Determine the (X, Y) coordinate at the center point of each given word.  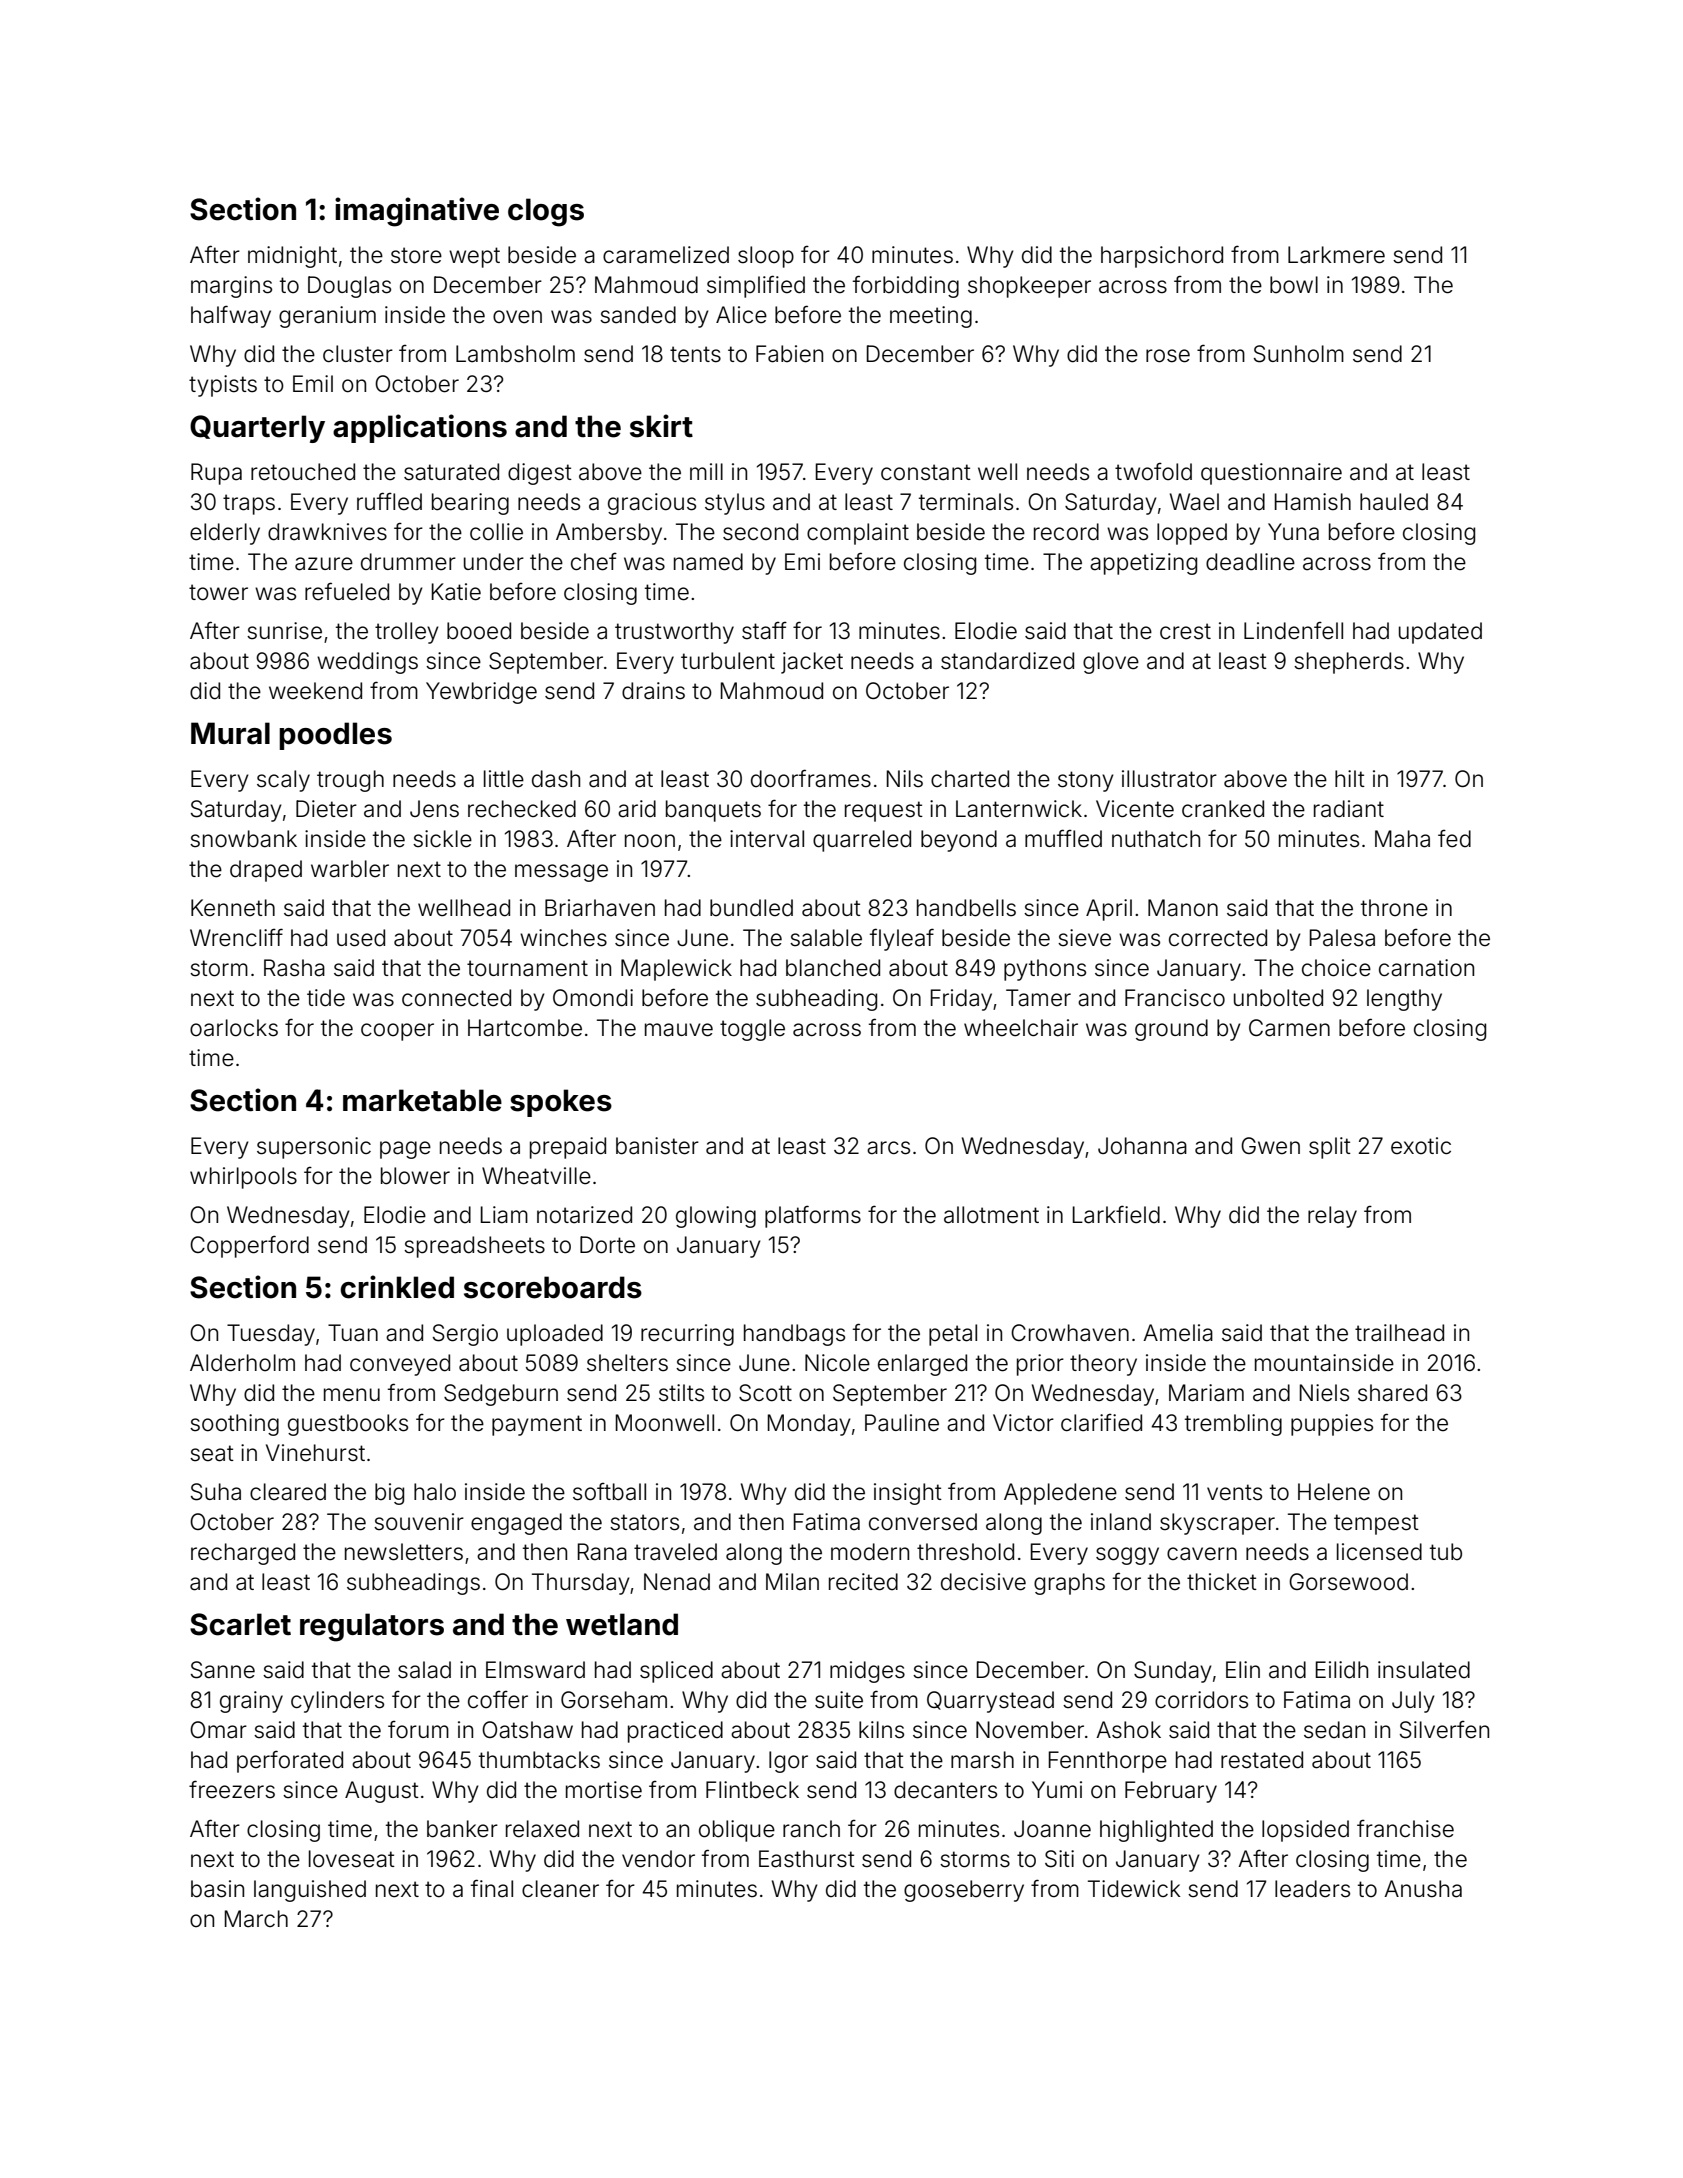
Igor (788, 1762)
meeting (931, 317)
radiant (1349, 809)
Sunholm (1299, 354)
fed (1454, 839)
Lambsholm (515, 354)
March (256, 1919)
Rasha (294, 968)
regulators (372, 1627)
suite (839, 1700)
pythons (1045, 970)
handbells (966, 908)
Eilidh (1342, 1670)
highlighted (1156, 1831)
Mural (230, 733)
